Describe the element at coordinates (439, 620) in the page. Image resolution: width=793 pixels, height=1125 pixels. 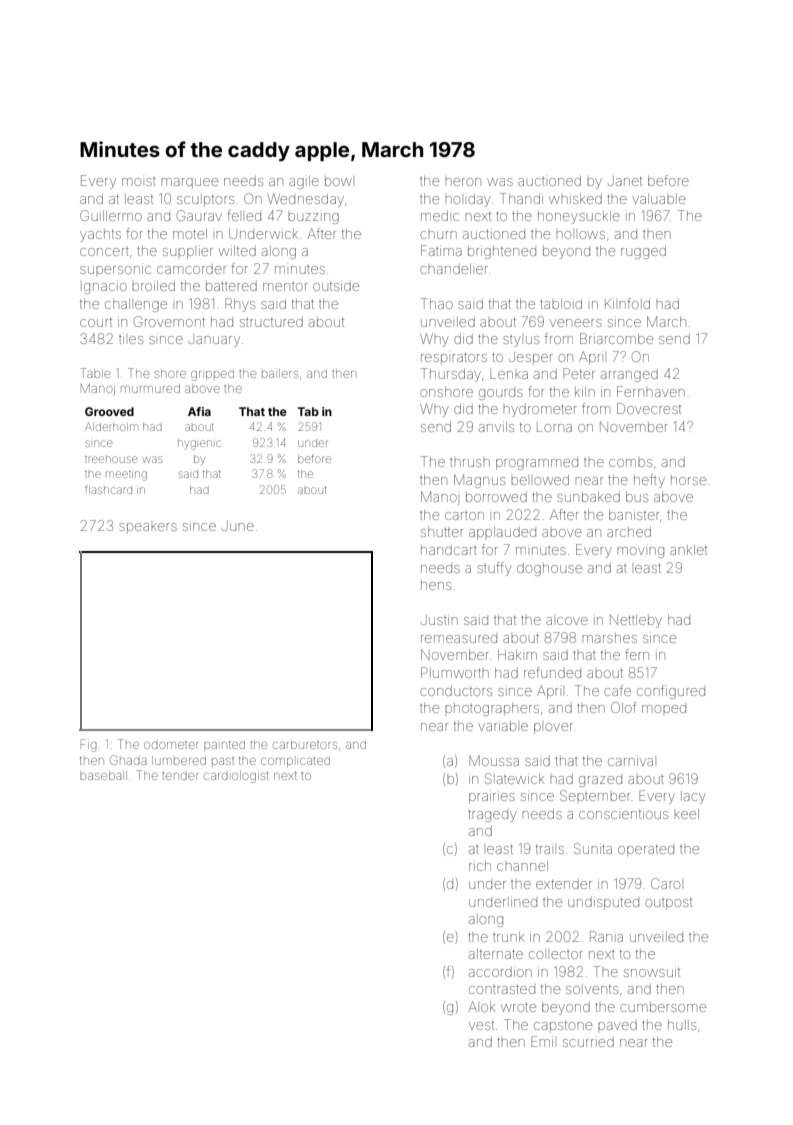
I see `Justin` at that location.
